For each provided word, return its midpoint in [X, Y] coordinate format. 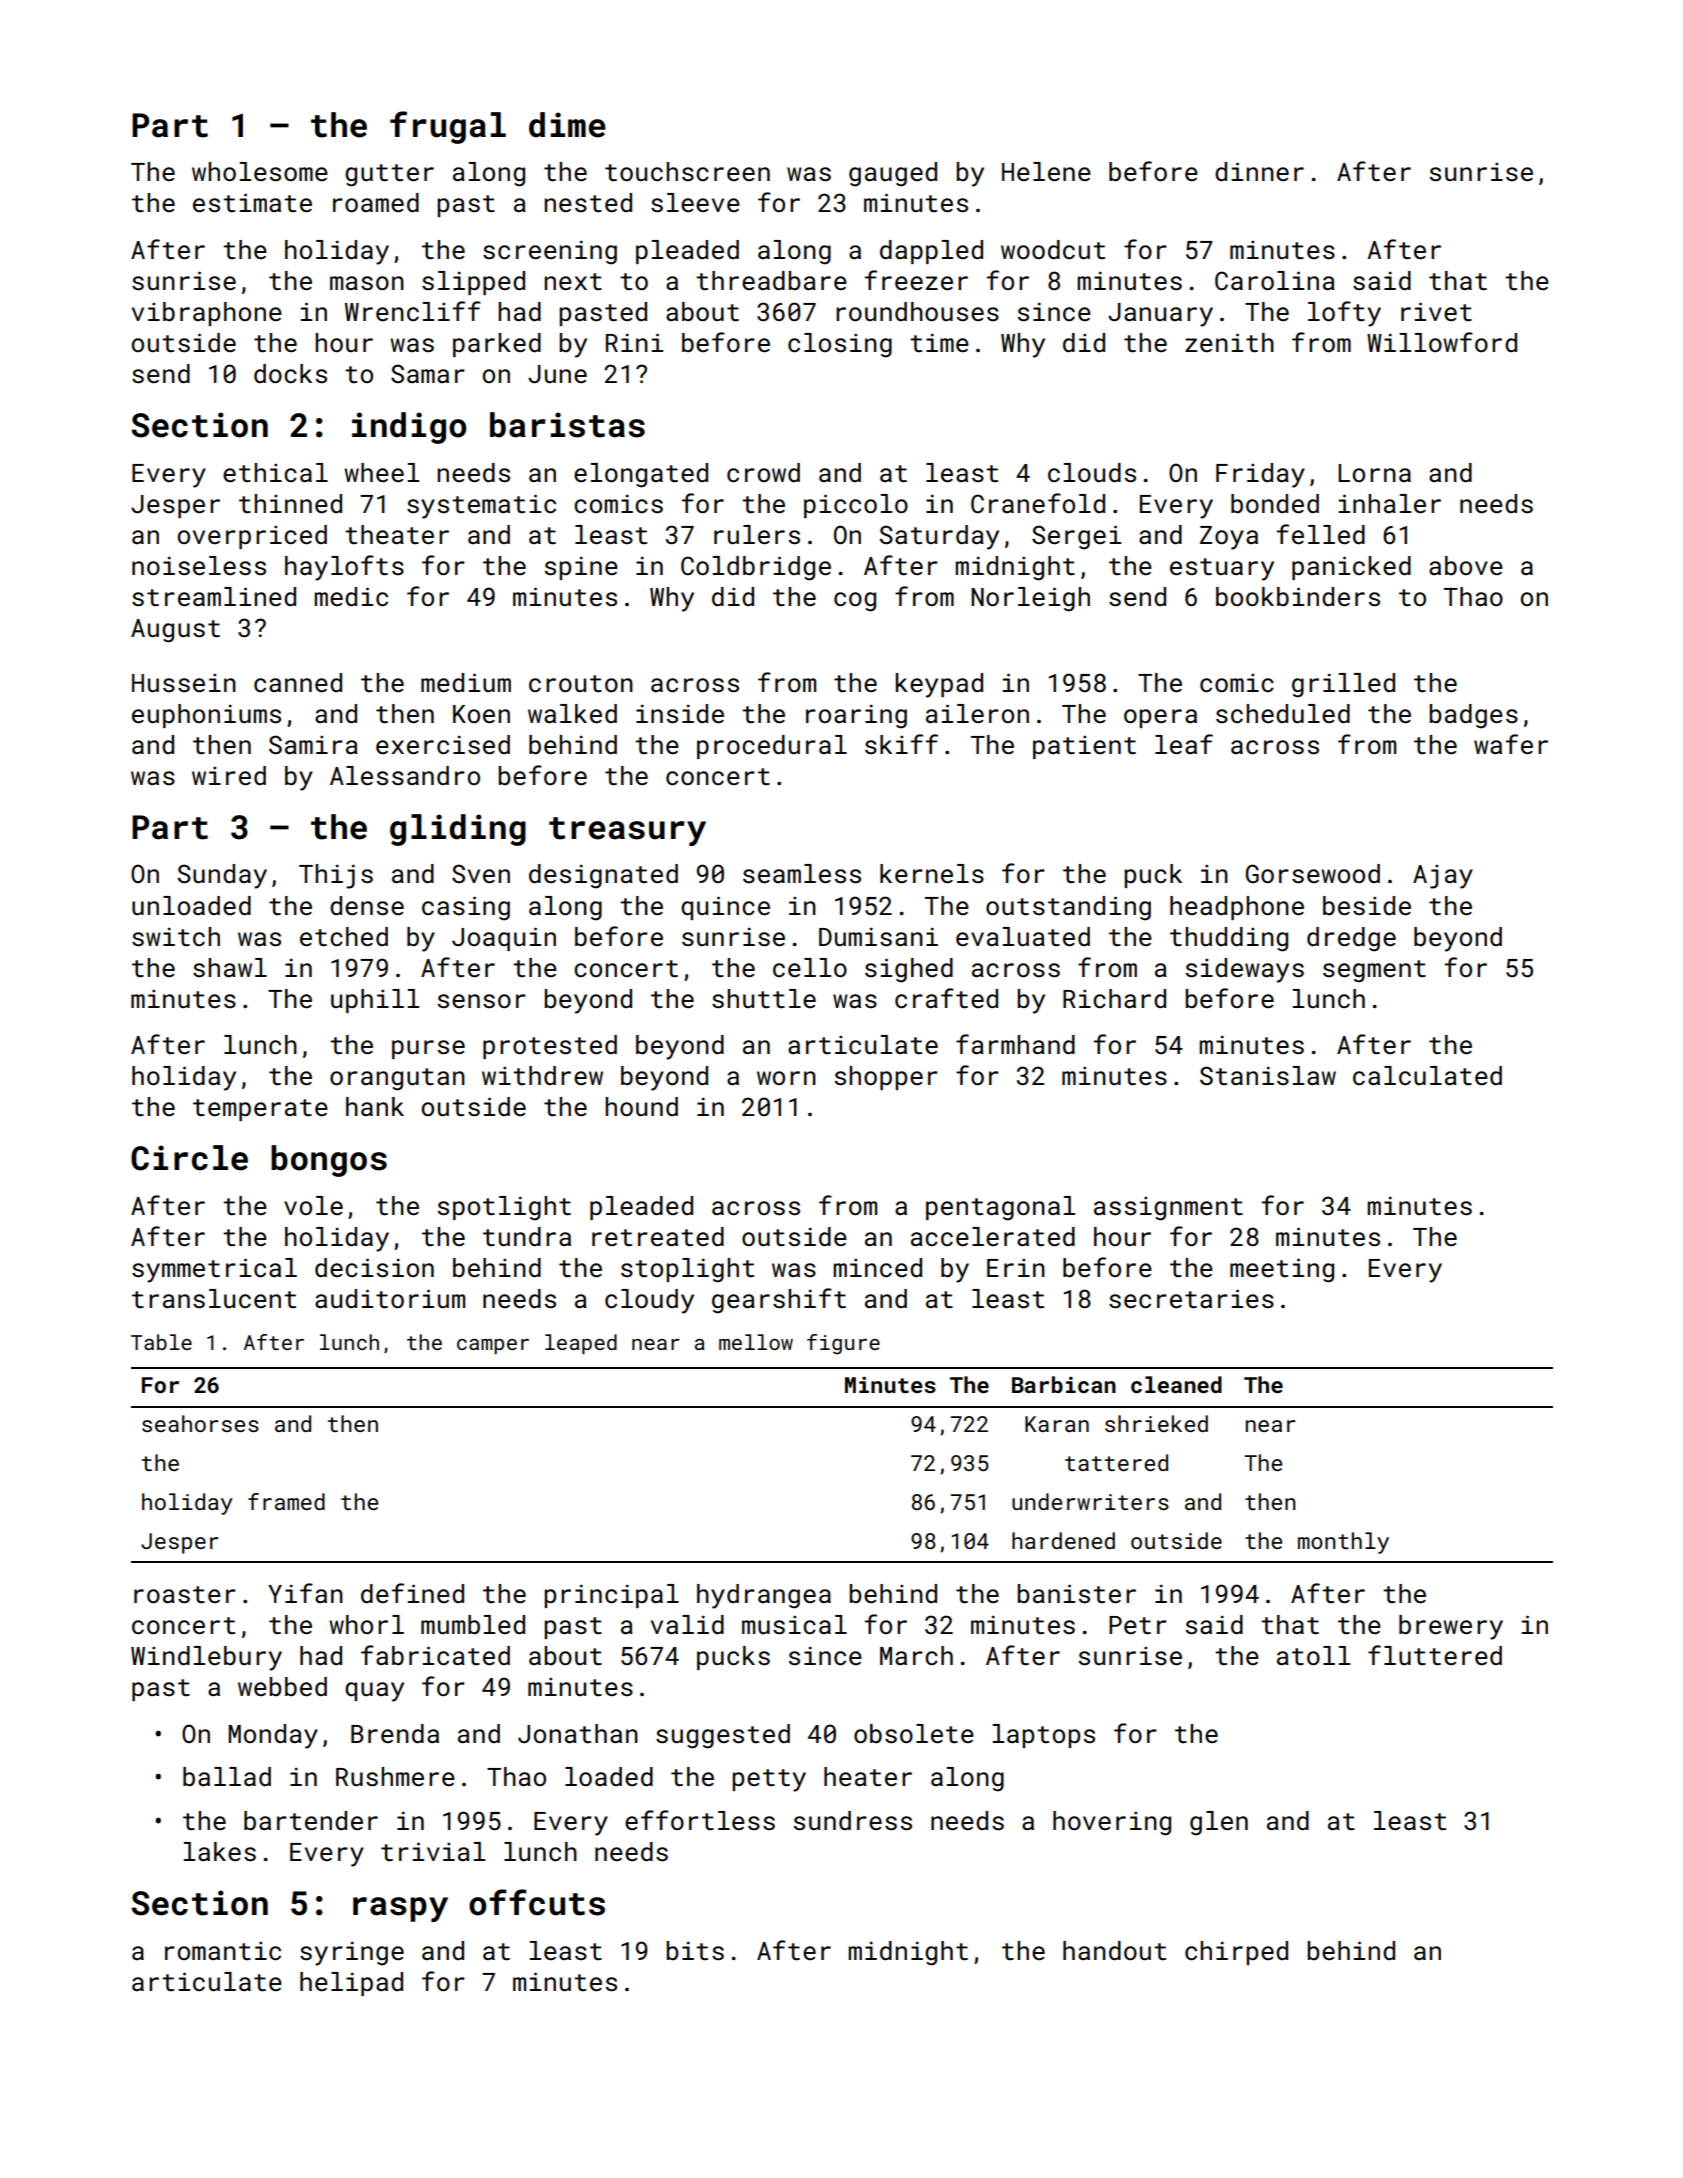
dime [567, 125]
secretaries [1191, 1299]
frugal [448, 127]
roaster [185, 1595]
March [916, 1656]
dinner [1259, 172]
